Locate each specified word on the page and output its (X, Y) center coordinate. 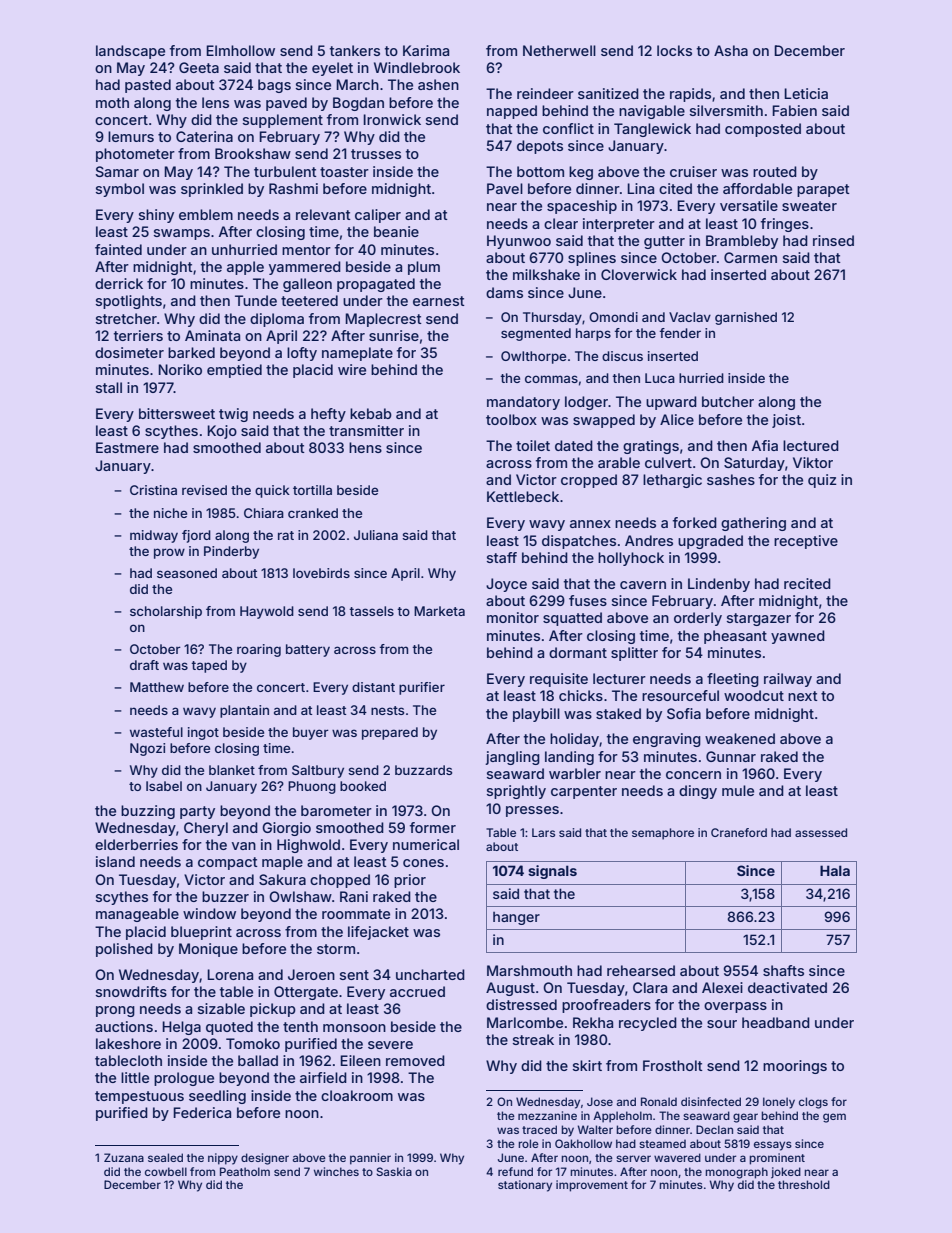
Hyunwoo (519, 242)
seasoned (187, 573)
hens (365, 447)
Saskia (394, 1171)
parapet (823, 190)
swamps (182, 234)
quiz (822, 481)
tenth (300, 1026)
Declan (714, 1129)
